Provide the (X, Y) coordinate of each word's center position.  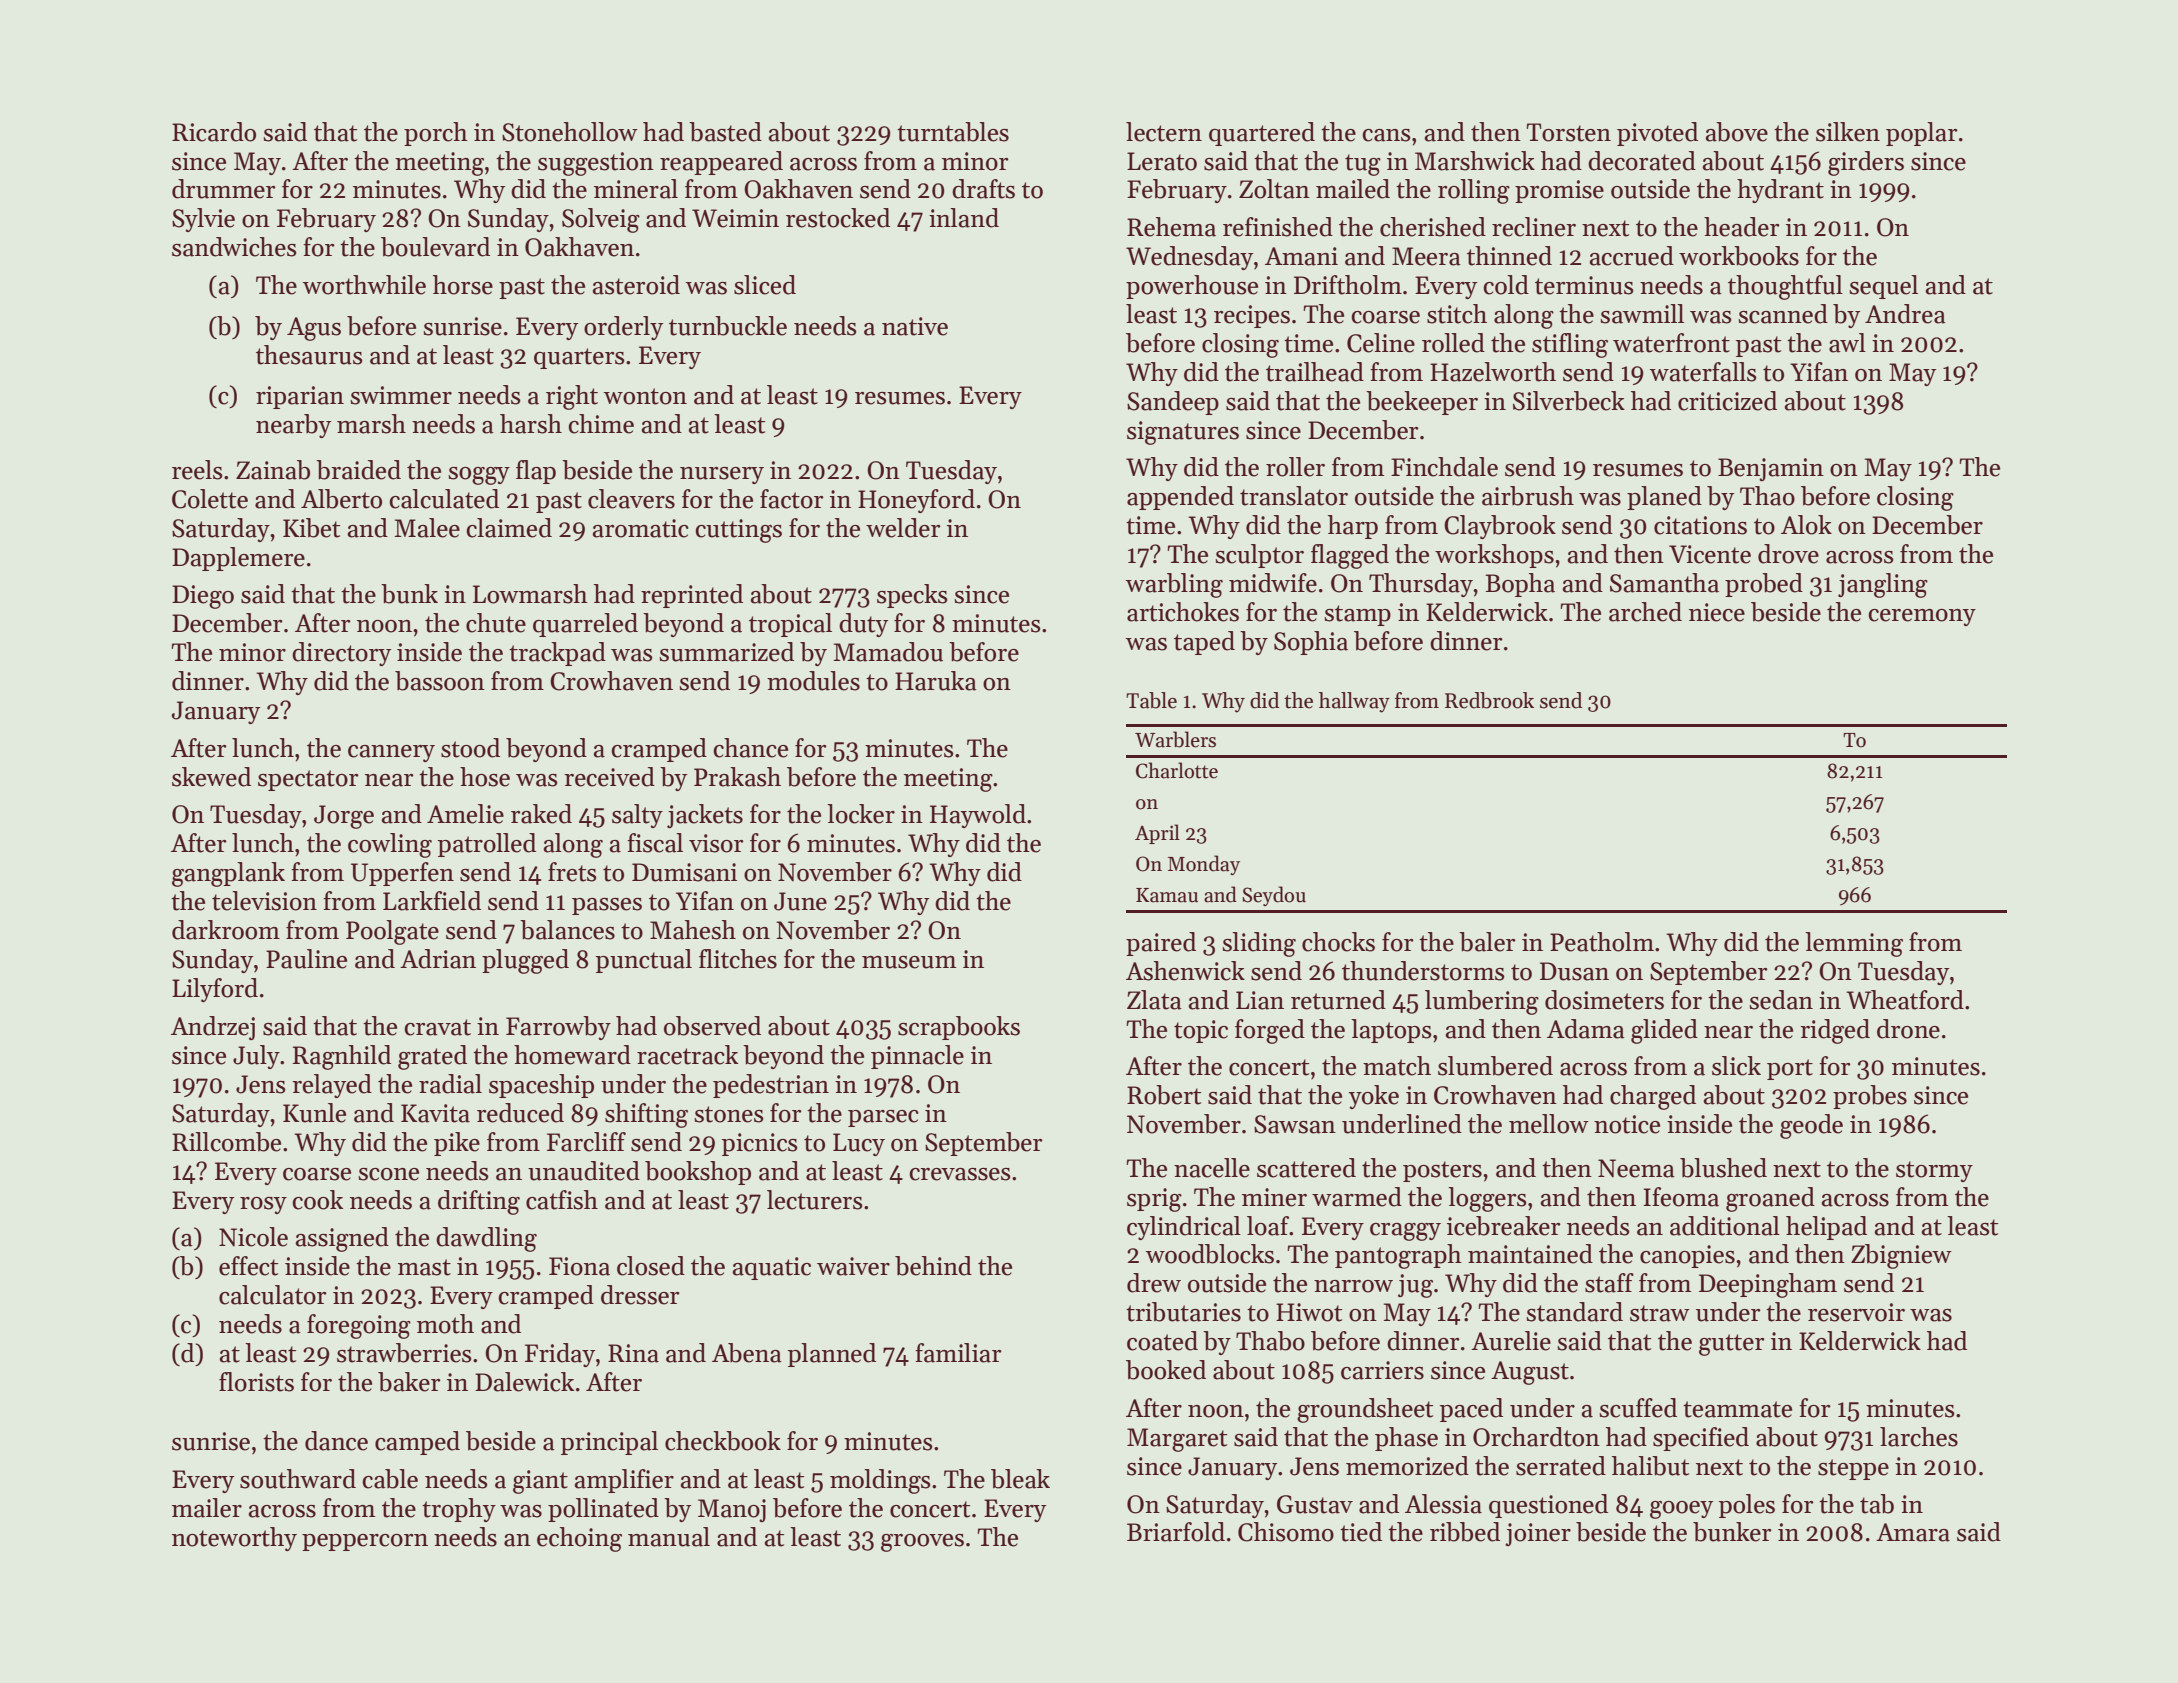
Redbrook (1489, 700)
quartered (1262, 134)
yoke (1373, 1097)
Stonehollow (570, 132)
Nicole (253, 1237)
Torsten (1568, 132)
